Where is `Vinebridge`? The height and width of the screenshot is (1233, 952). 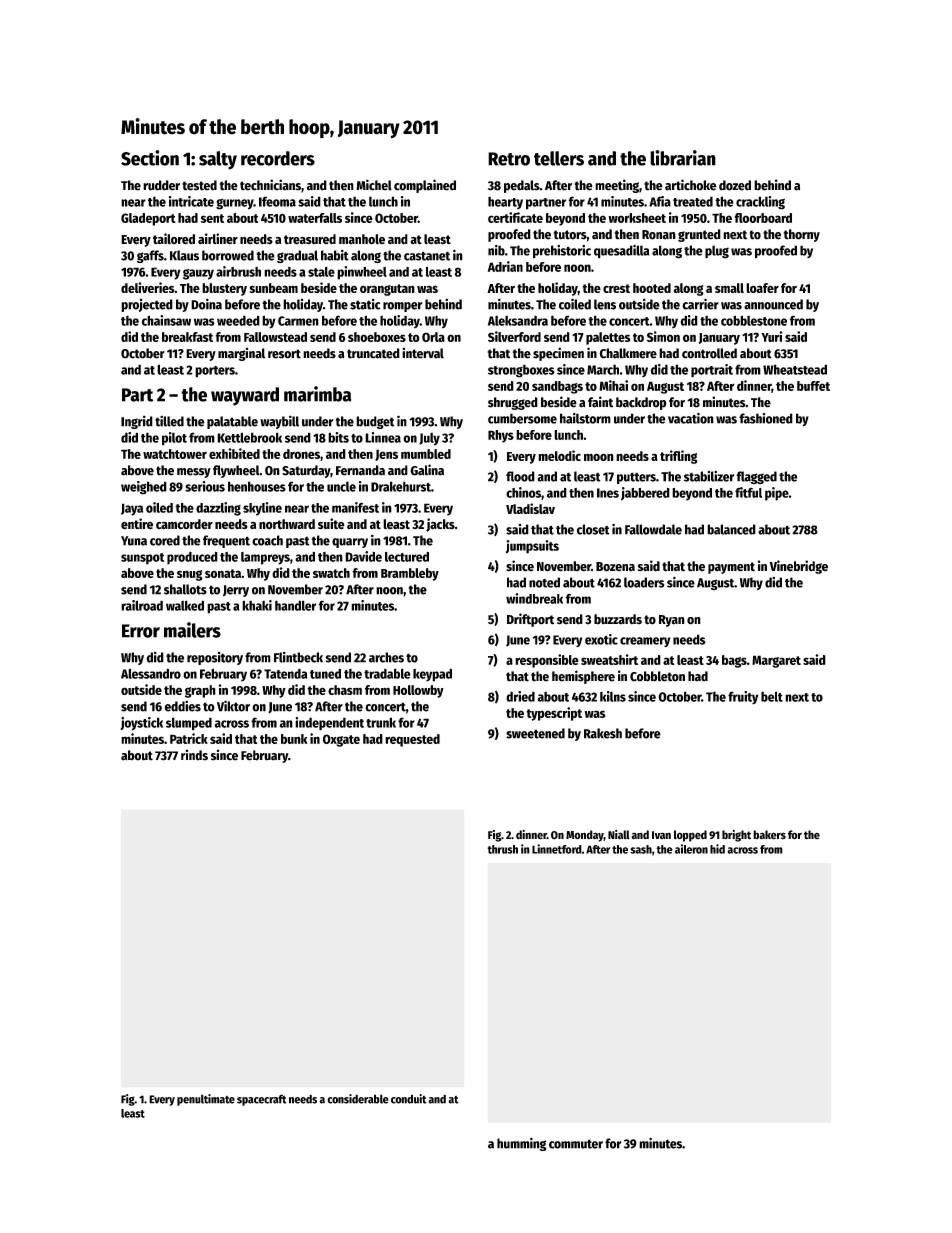
Vinebridge is located at coordinates (799, 567).
